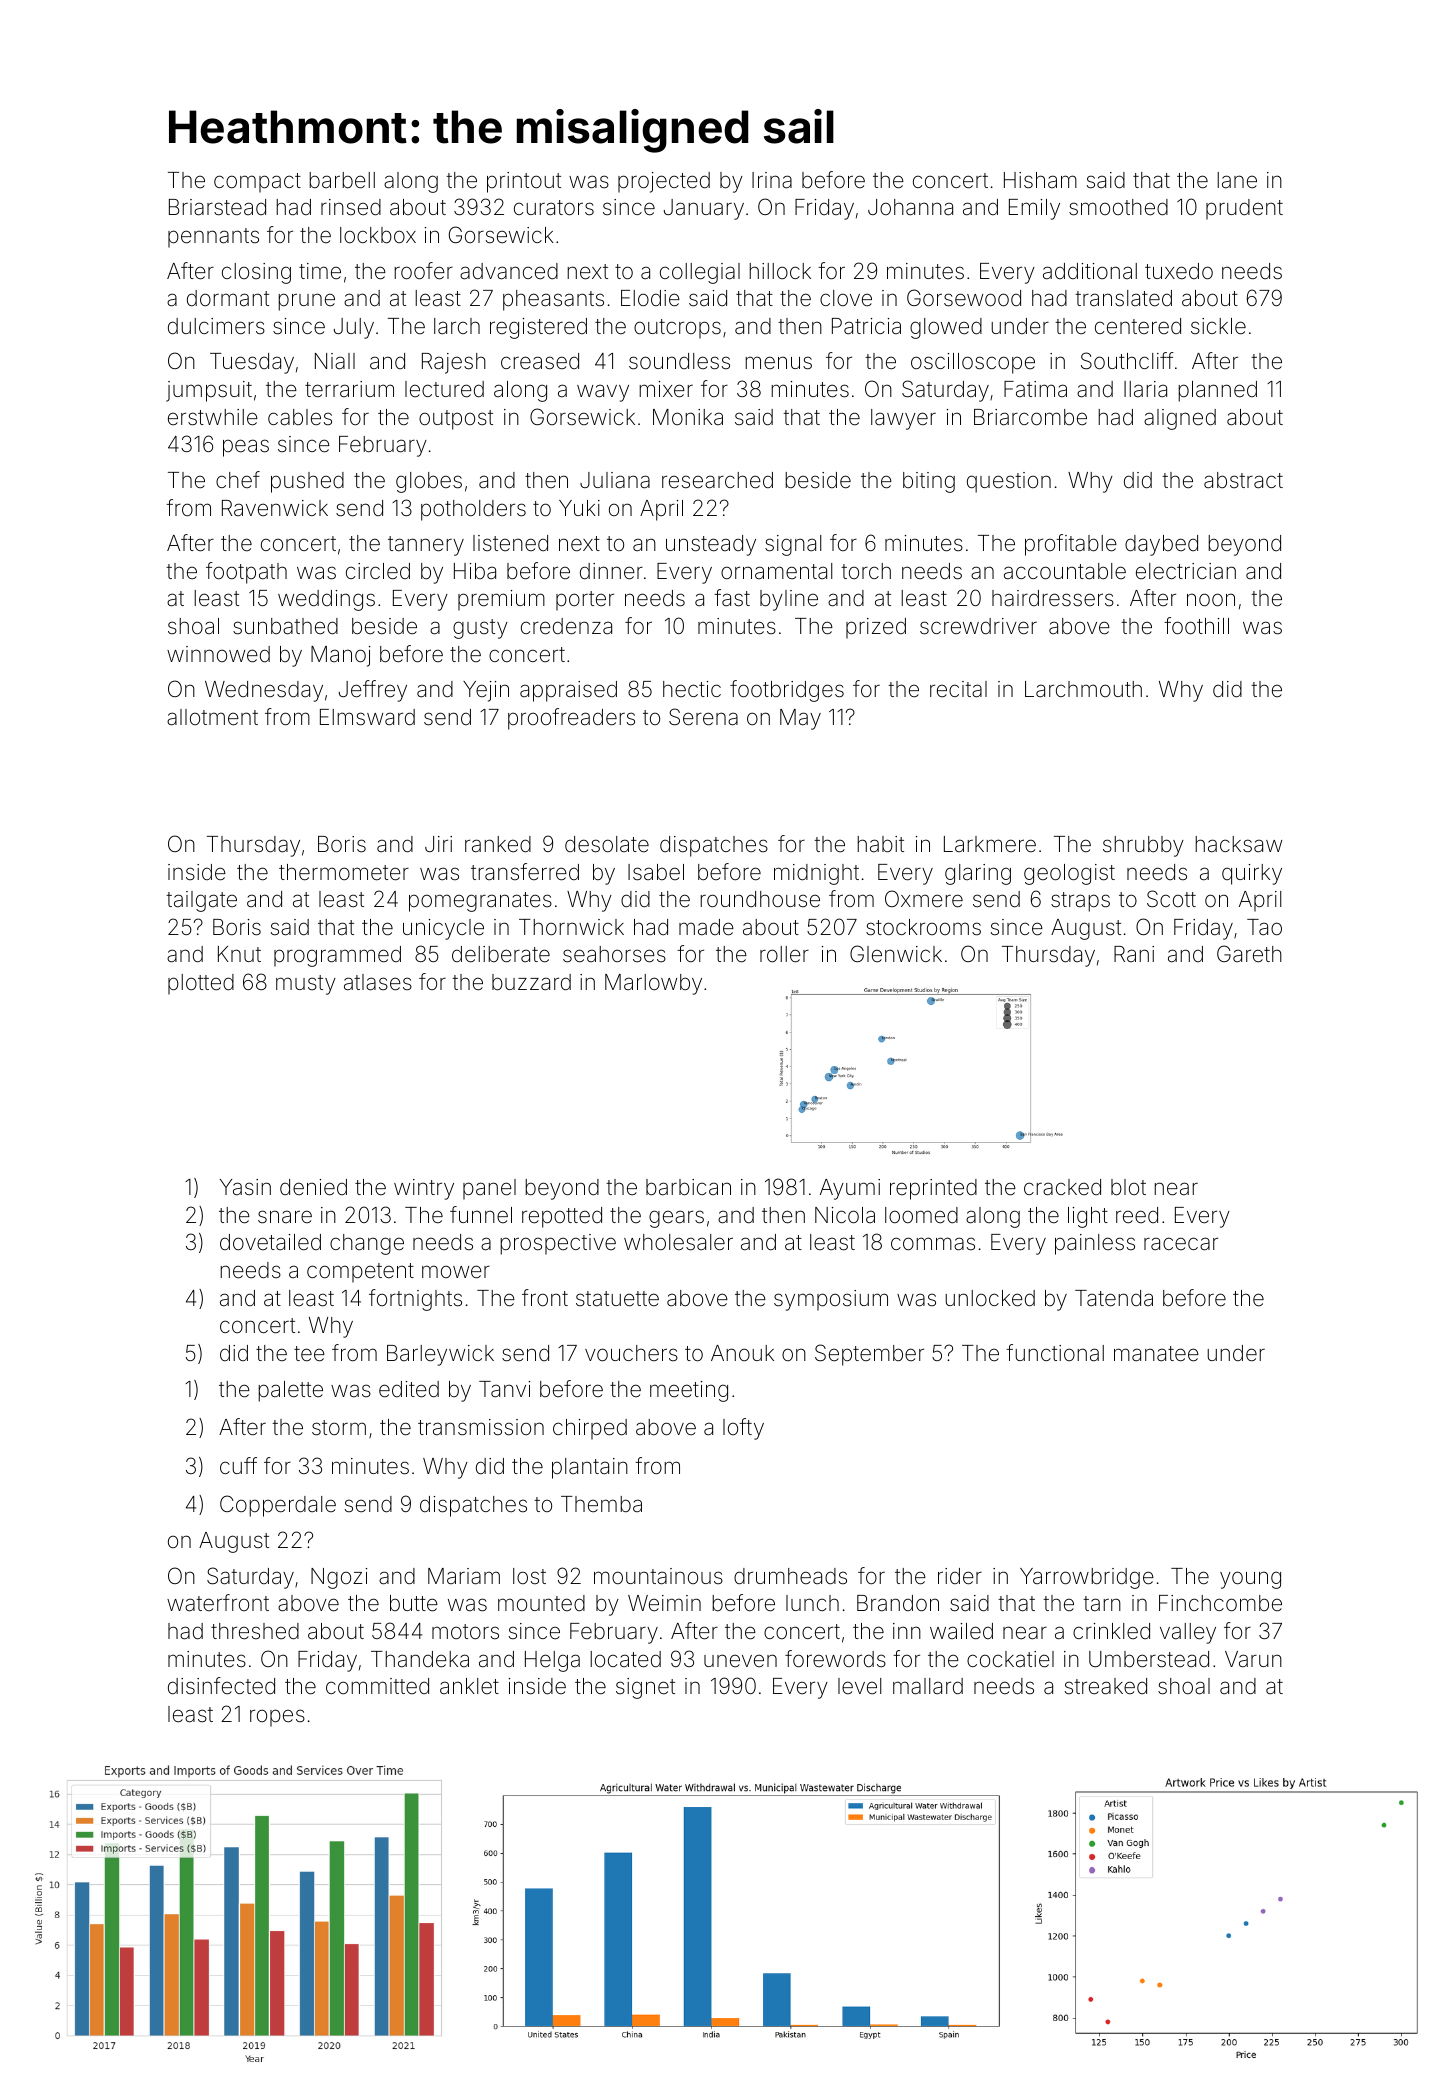  What do you see at coordinates (688, 1187) in the screenshot?
I see `barbican` at bounding box center [688, 1187].
